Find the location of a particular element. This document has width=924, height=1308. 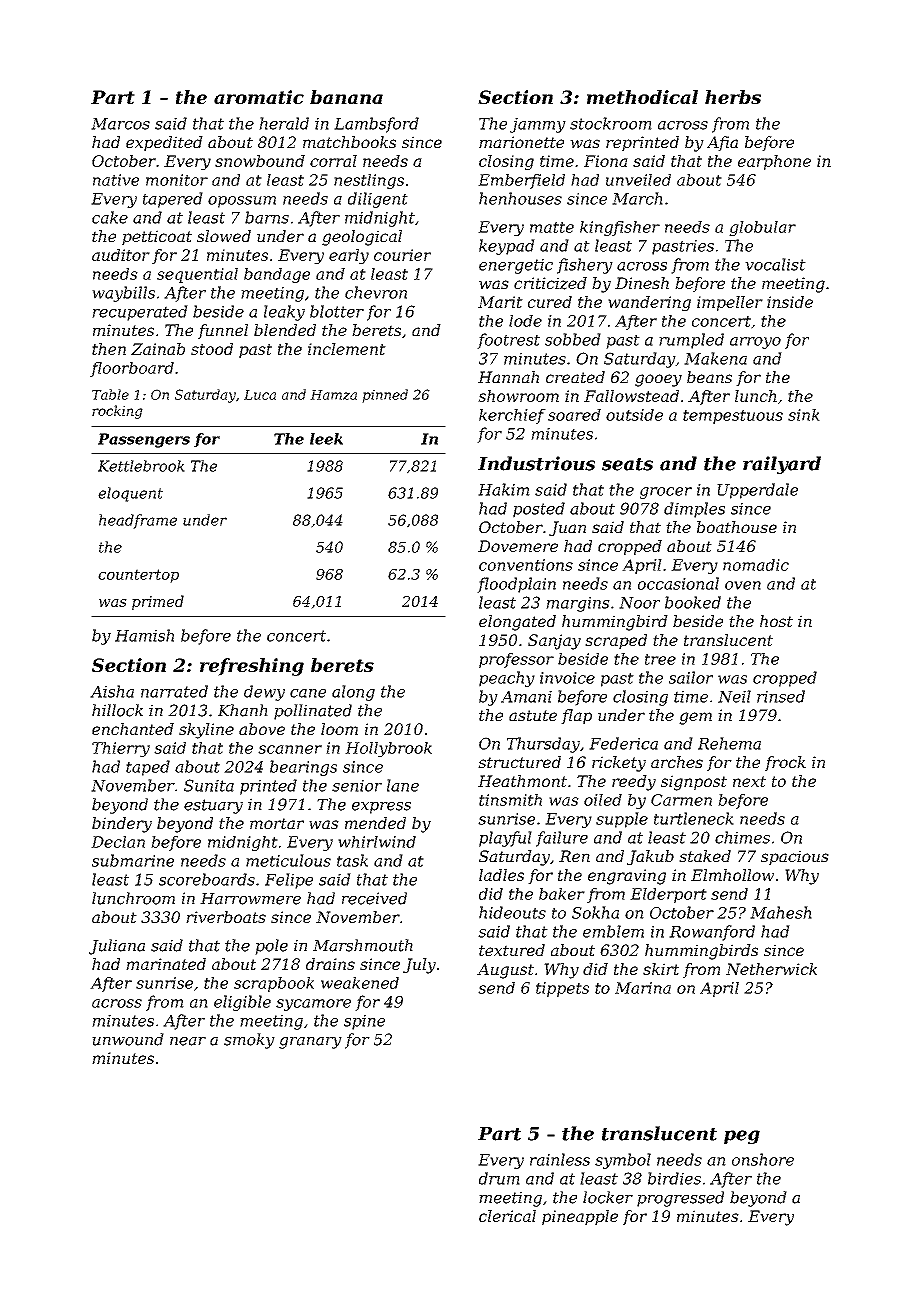

drum is located at coordinates (499, 1178).
